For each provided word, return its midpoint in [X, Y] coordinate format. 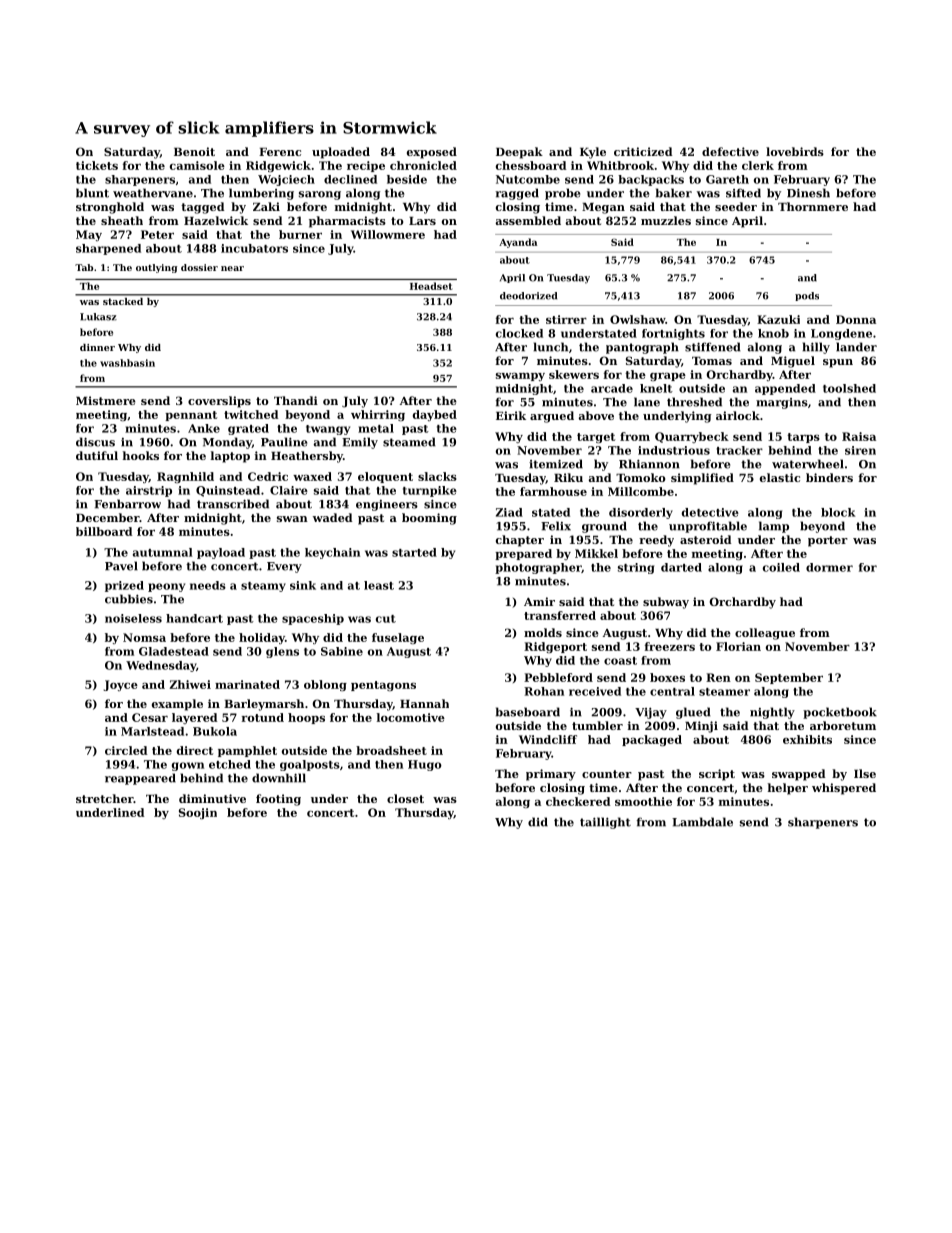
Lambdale [702, 822]
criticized [643, 151]
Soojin [198, 813]
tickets [97, 165]
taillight [605, 823]
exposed [432, 153]
